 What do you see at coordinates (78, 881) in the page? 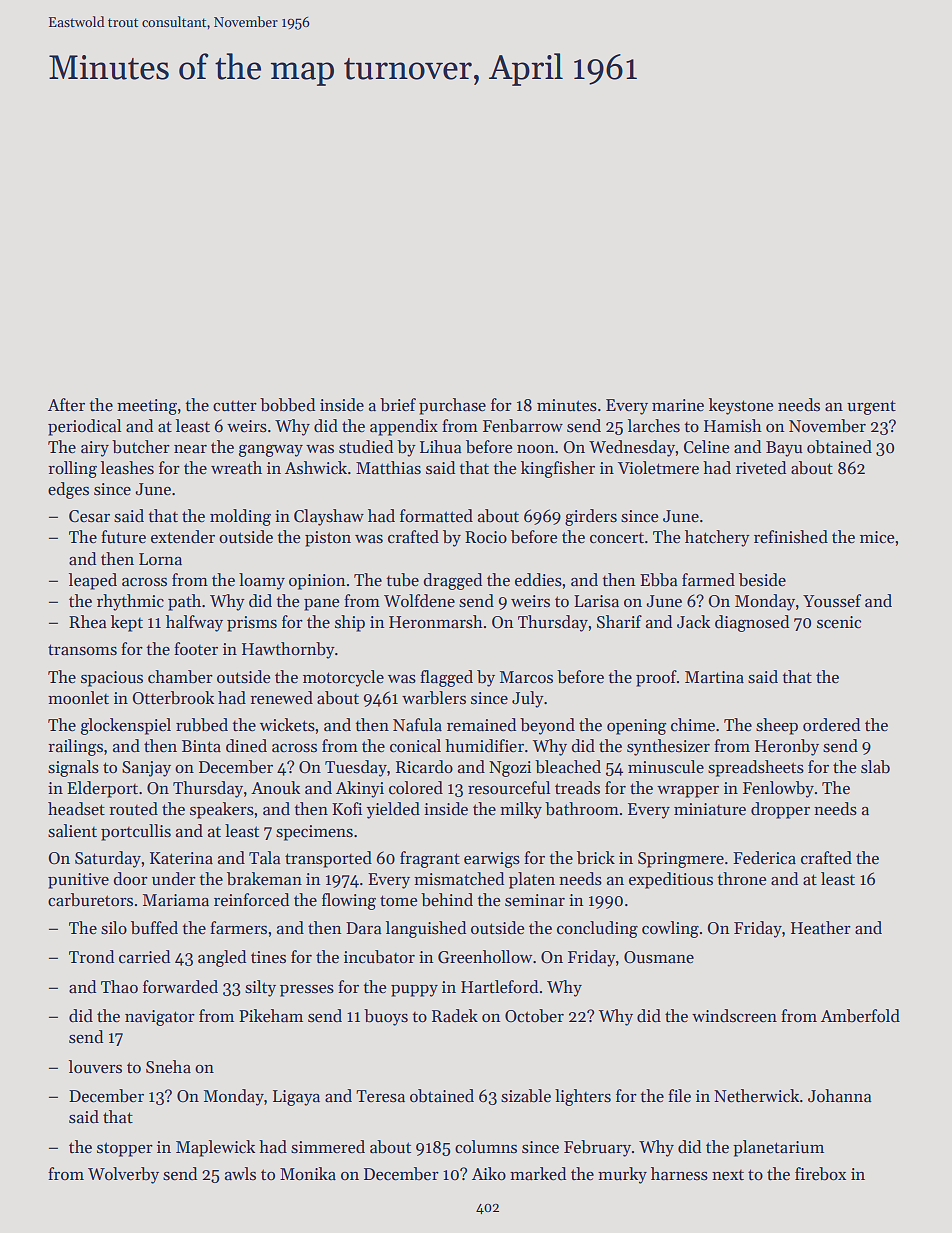
I see `punitive` at bounding box center [78, 881].
